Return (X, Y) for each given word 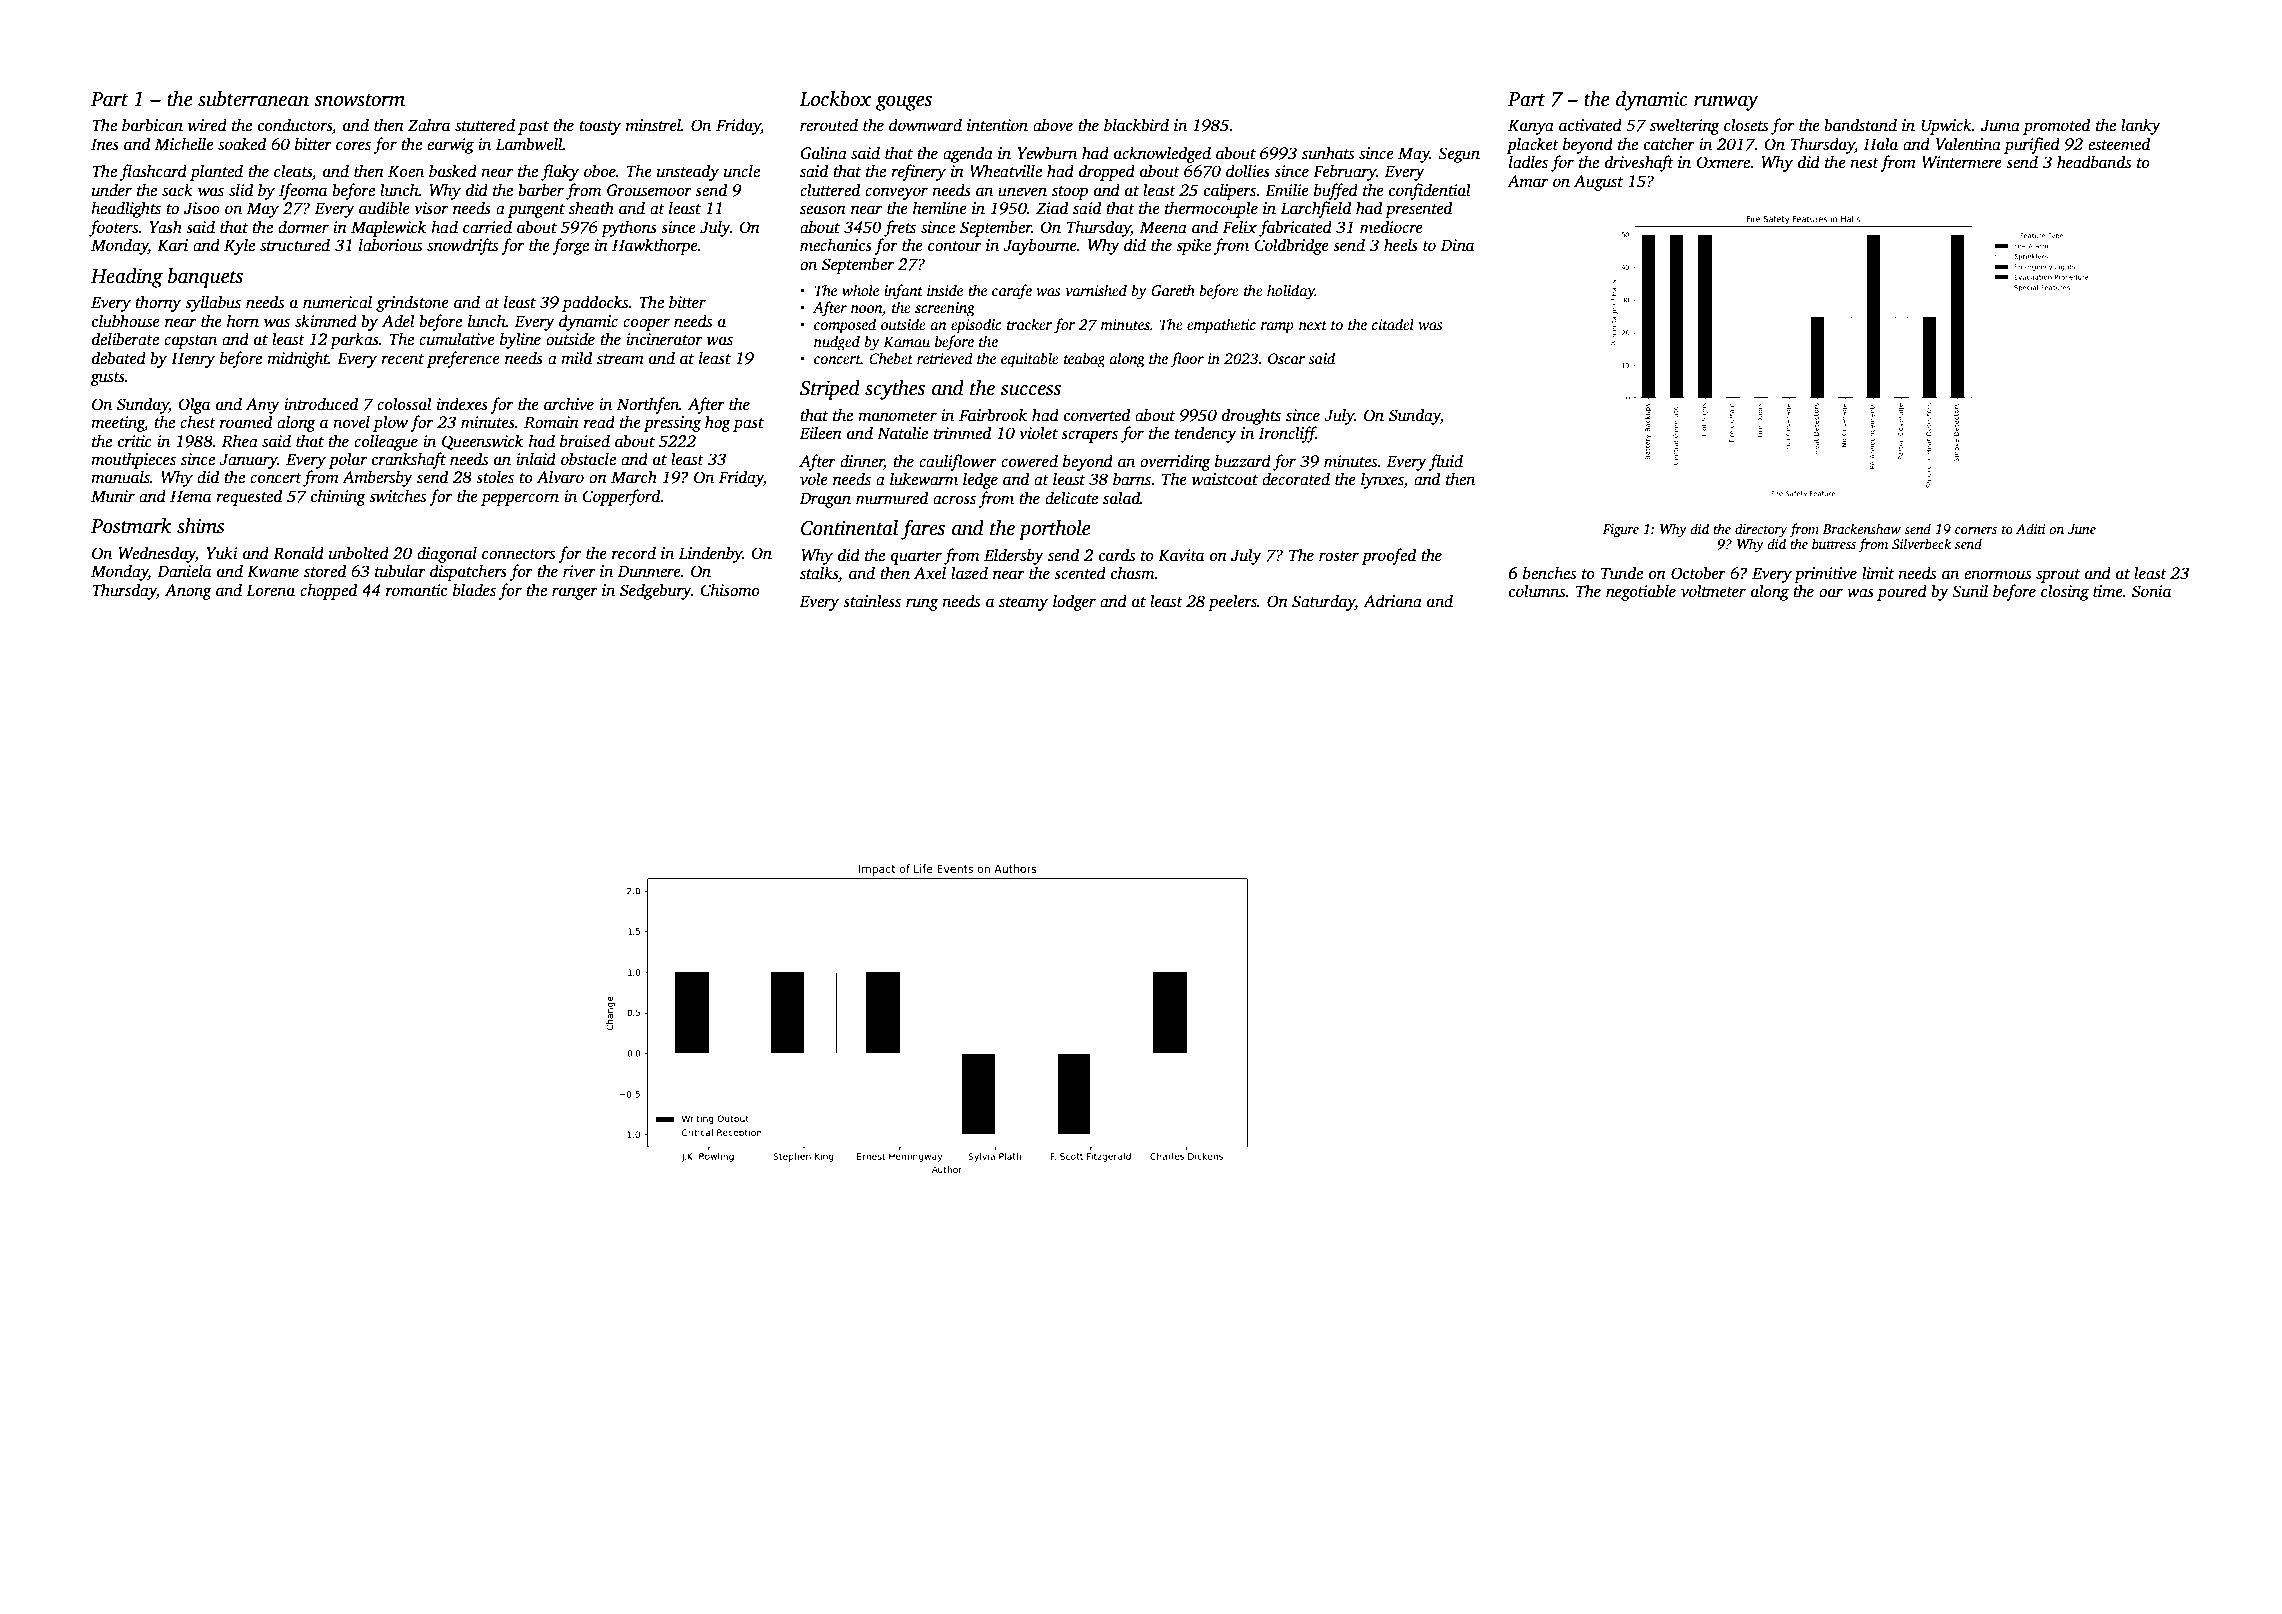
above (1053, 125)
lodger (1074, 602)
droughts (1251, 416)
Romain (551, 422)
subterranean (253, 99)
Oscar (1286, 358)
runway (1726, 103)
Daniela (184, 571)
